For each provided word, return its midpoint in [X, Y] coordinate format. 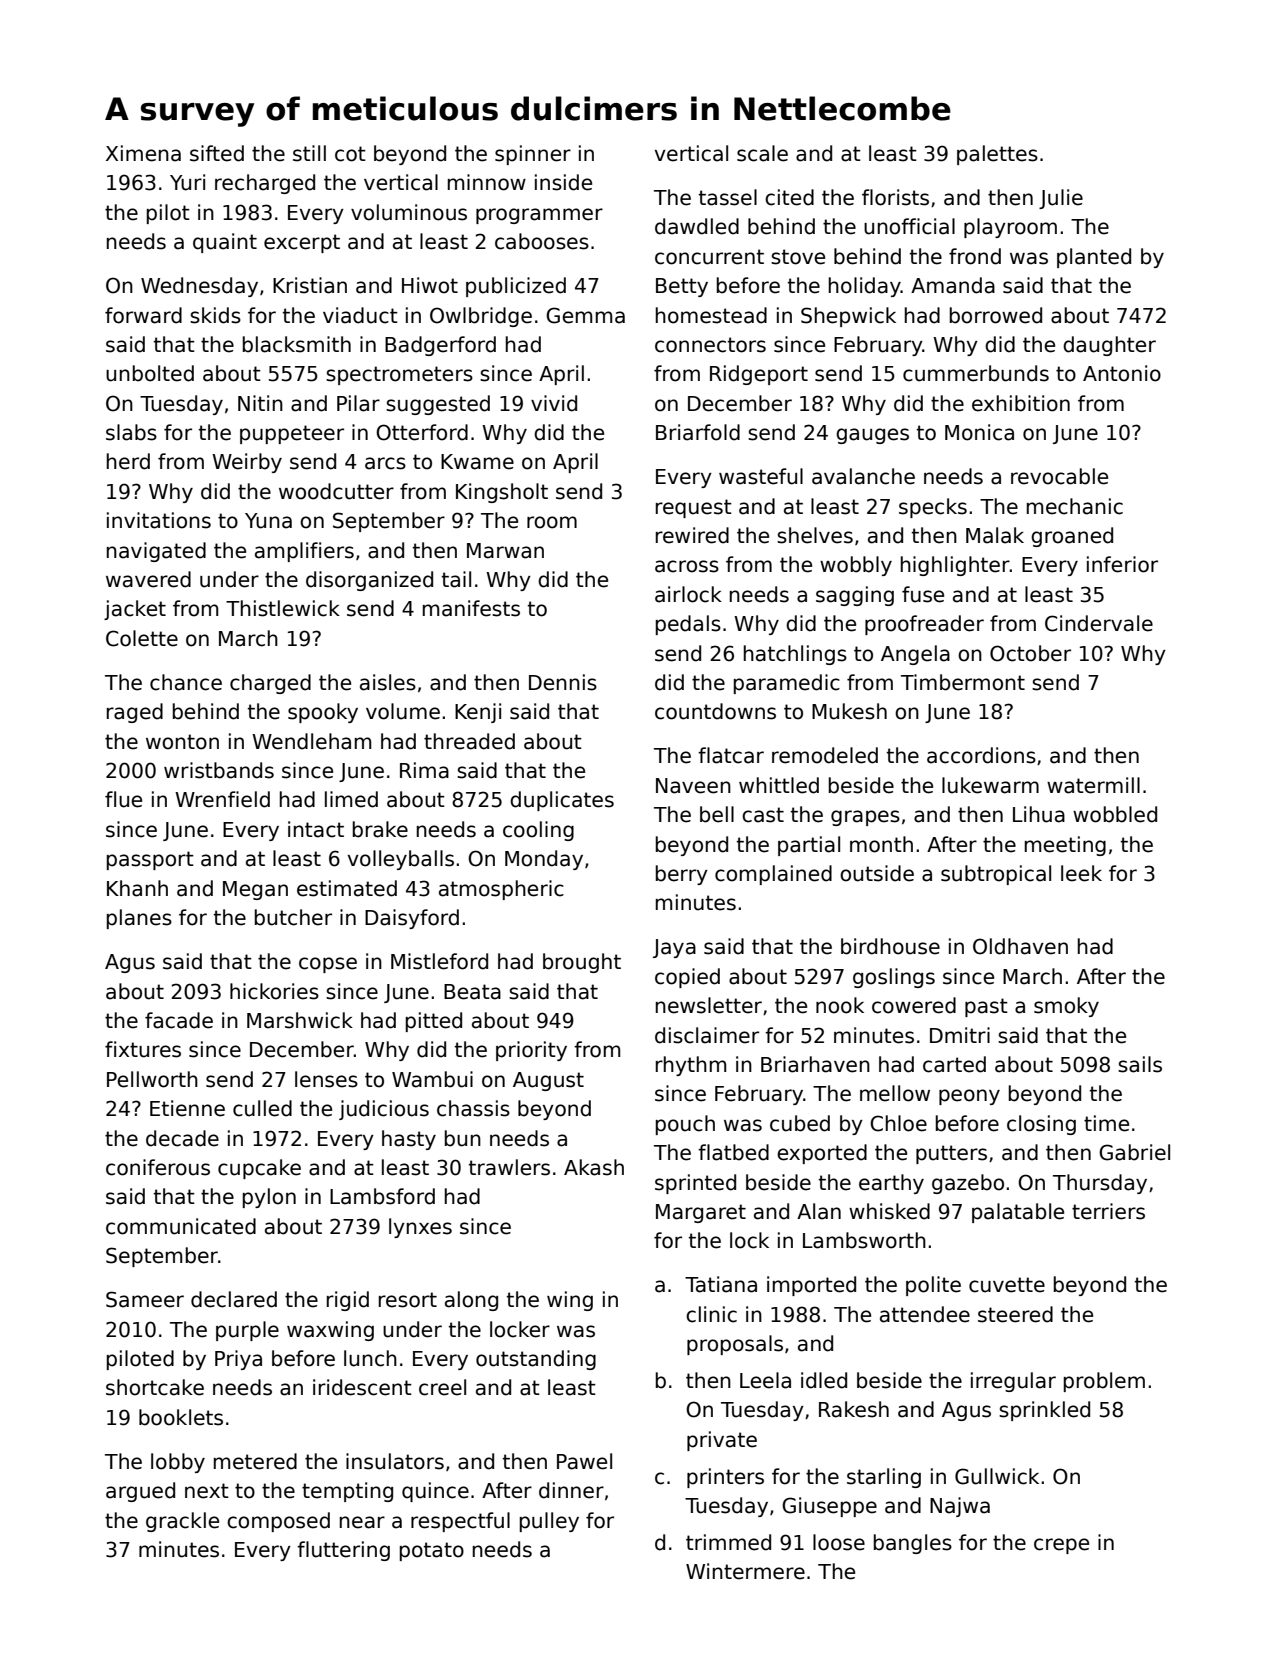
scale [762, 153]
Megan [255, 890]
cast [763, 815]
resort [408, 1300]
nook [840, 1005]
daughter [1109, 346]
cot [350, 154]
